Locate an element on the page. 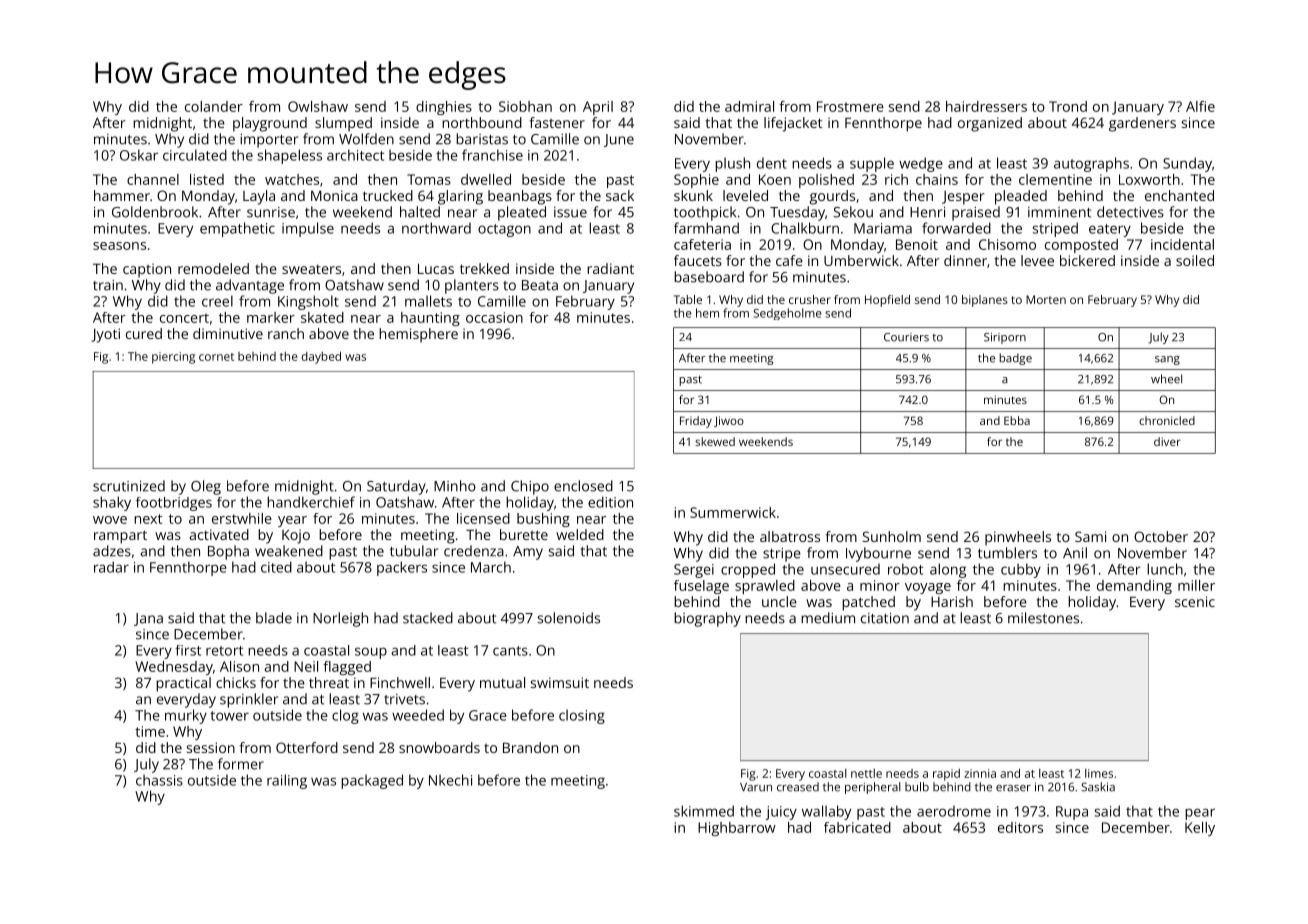 This document has width=1308, height=924. badge is located at coordinates (1015, 359).
